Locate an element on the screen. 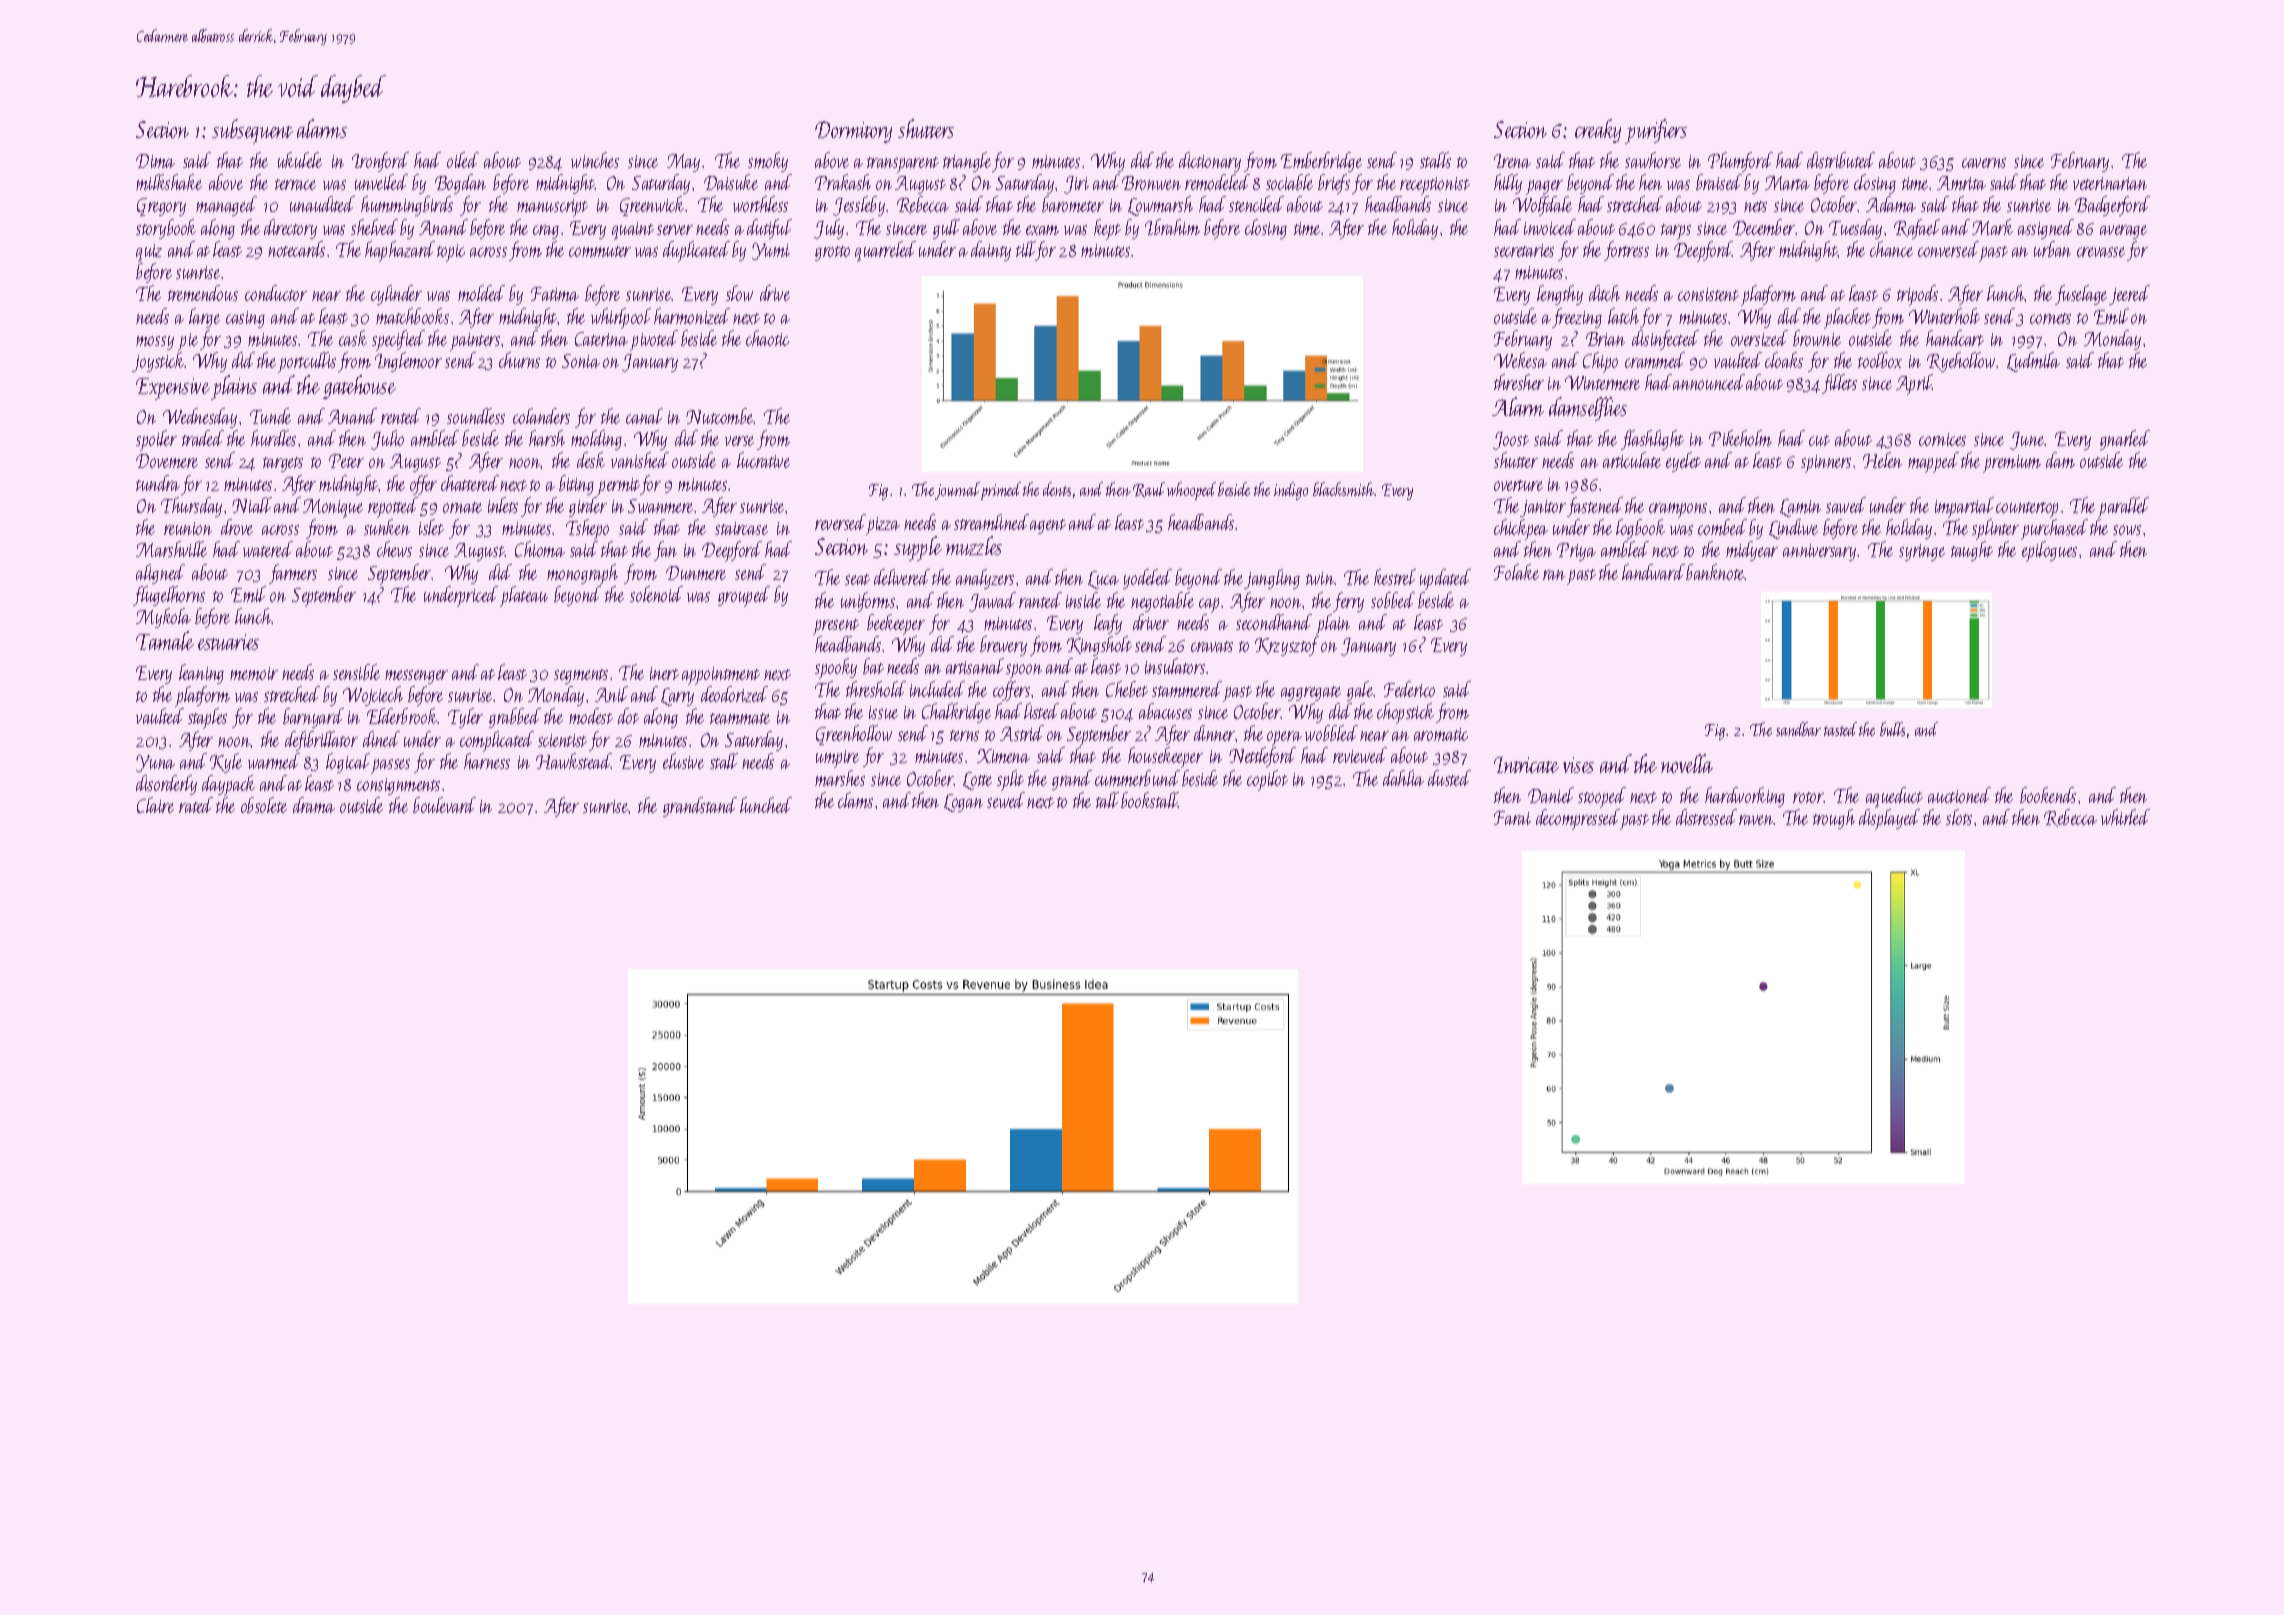 The width and height of the screenshot is (2284, 1615). lengthy is located at coordinates (1560, 295).
